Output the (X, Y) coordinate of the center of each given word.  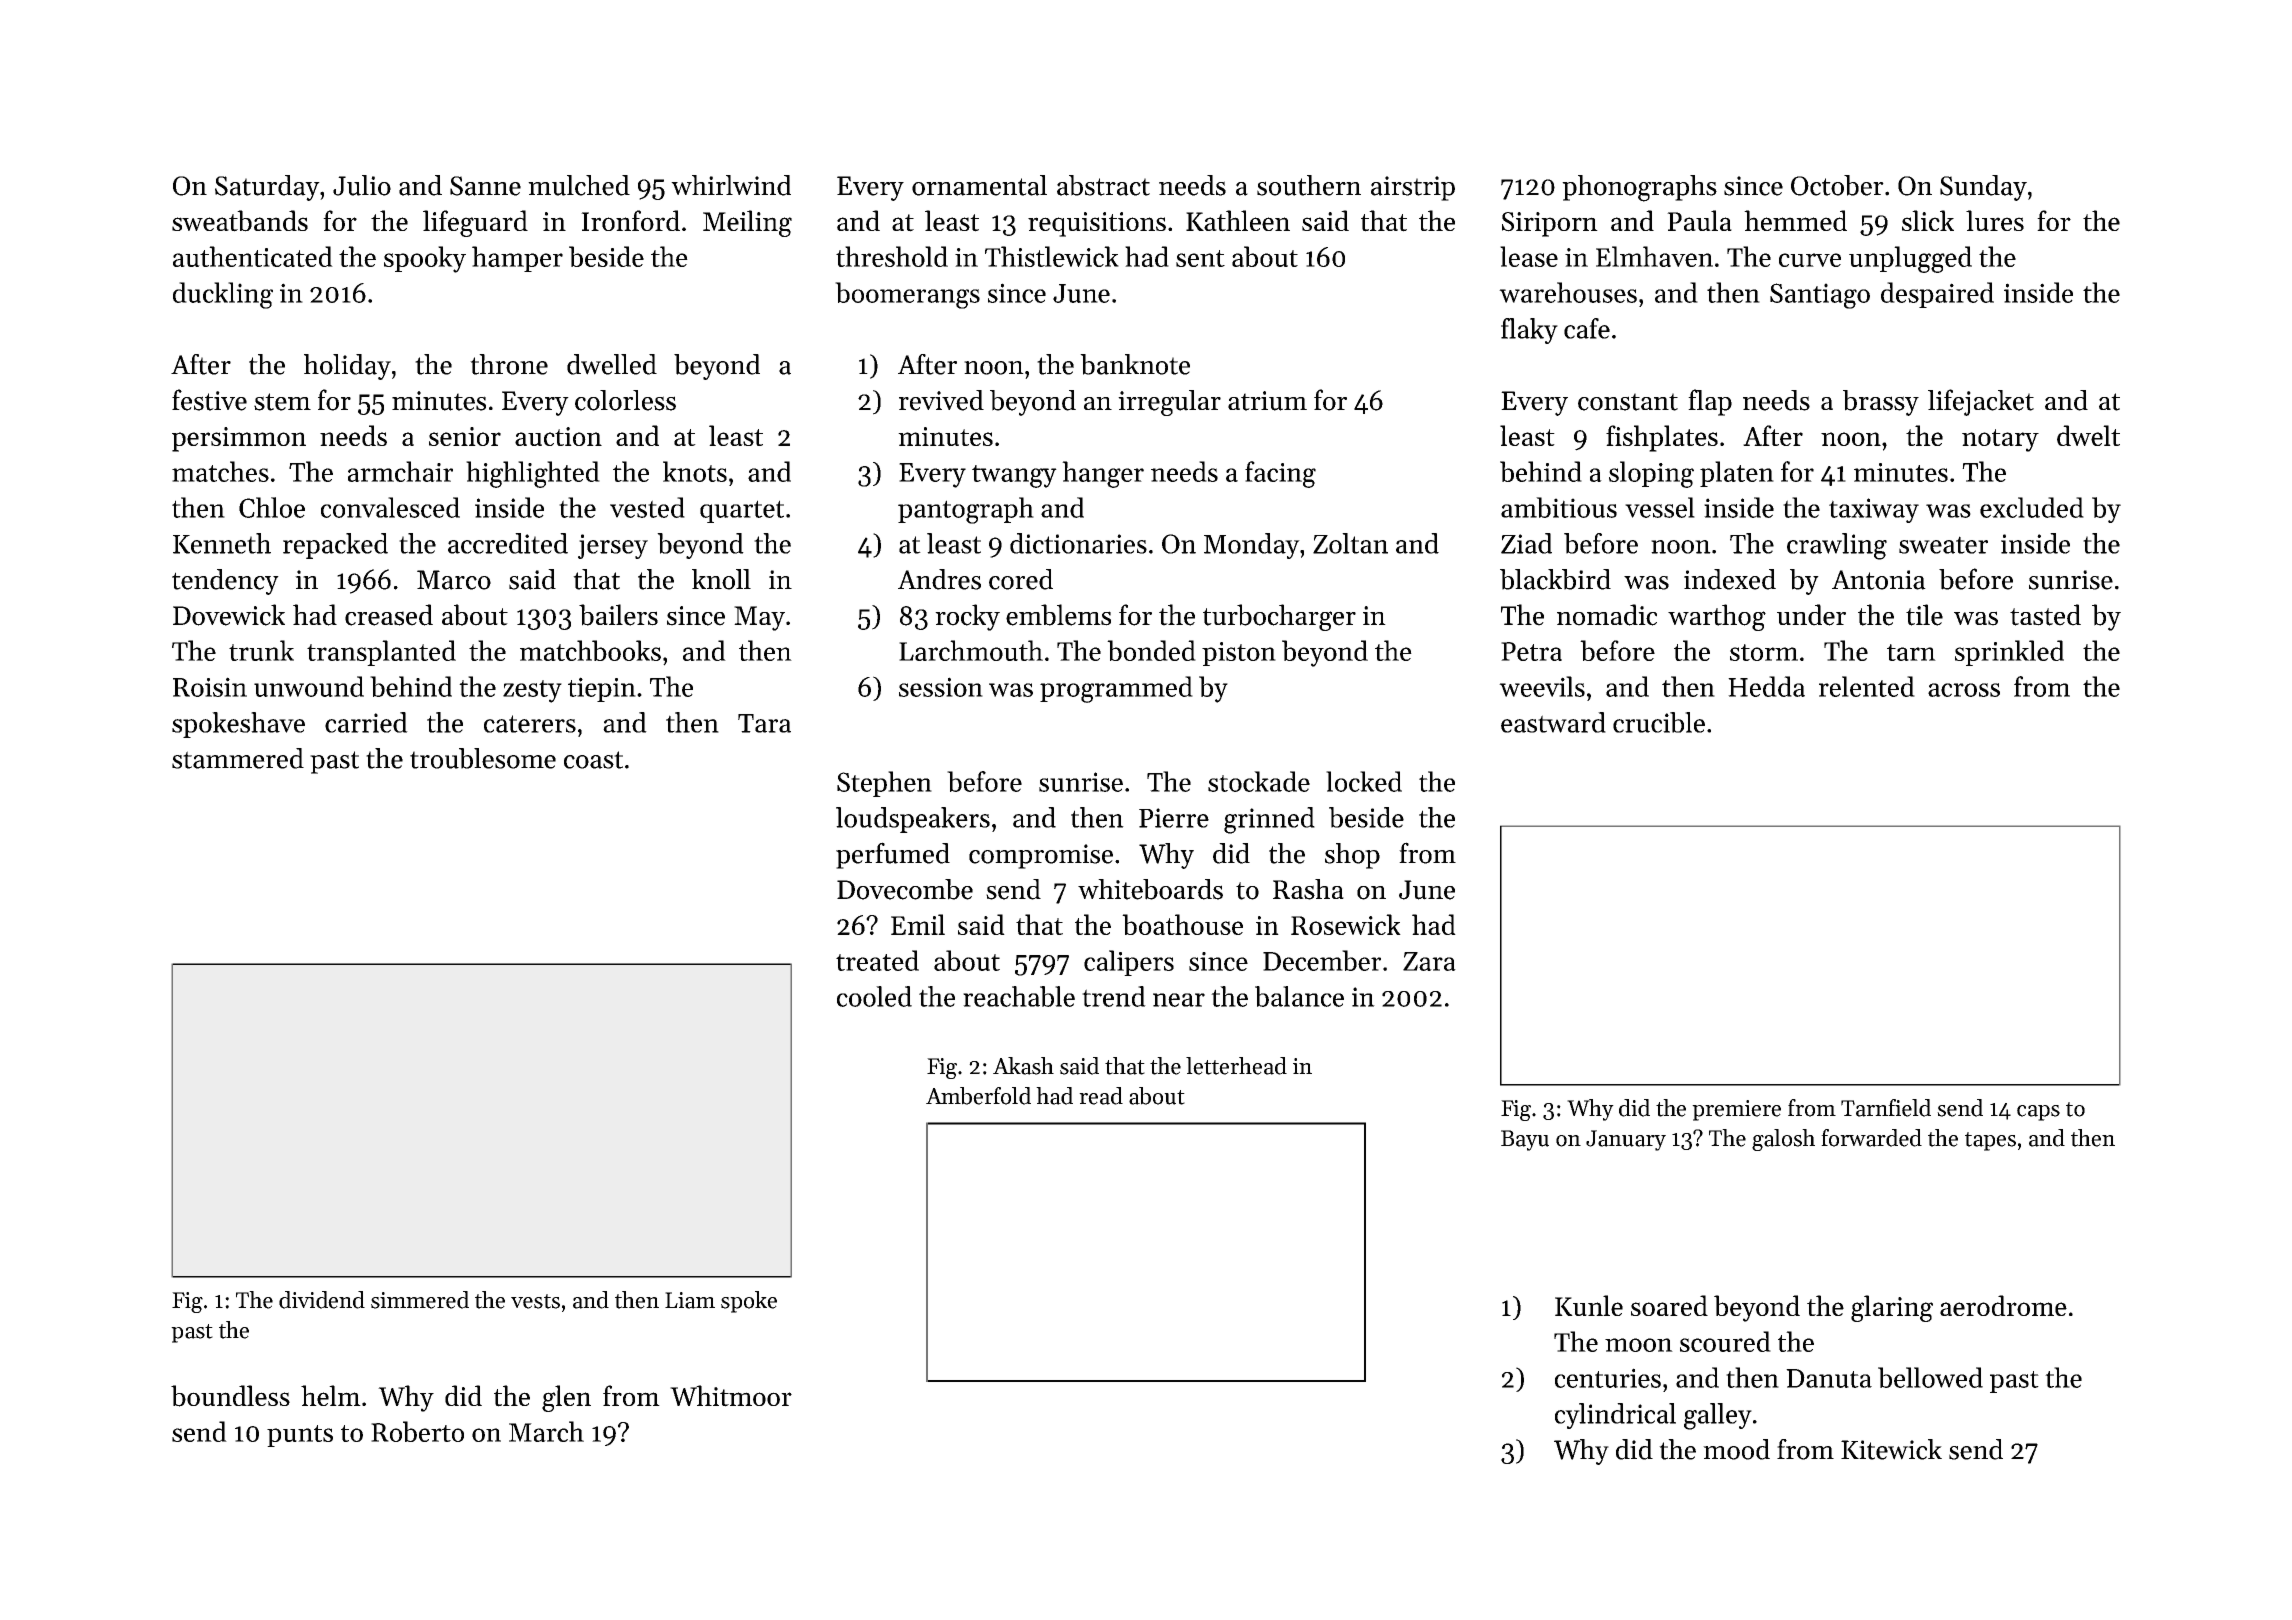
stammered (238, 758)
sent (1200, 258)
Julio (362, 185)
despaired (1937, 295)
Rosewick (1346, 924)
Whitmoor (731, 1396)
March (546, 1431)
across (1964, 690)
